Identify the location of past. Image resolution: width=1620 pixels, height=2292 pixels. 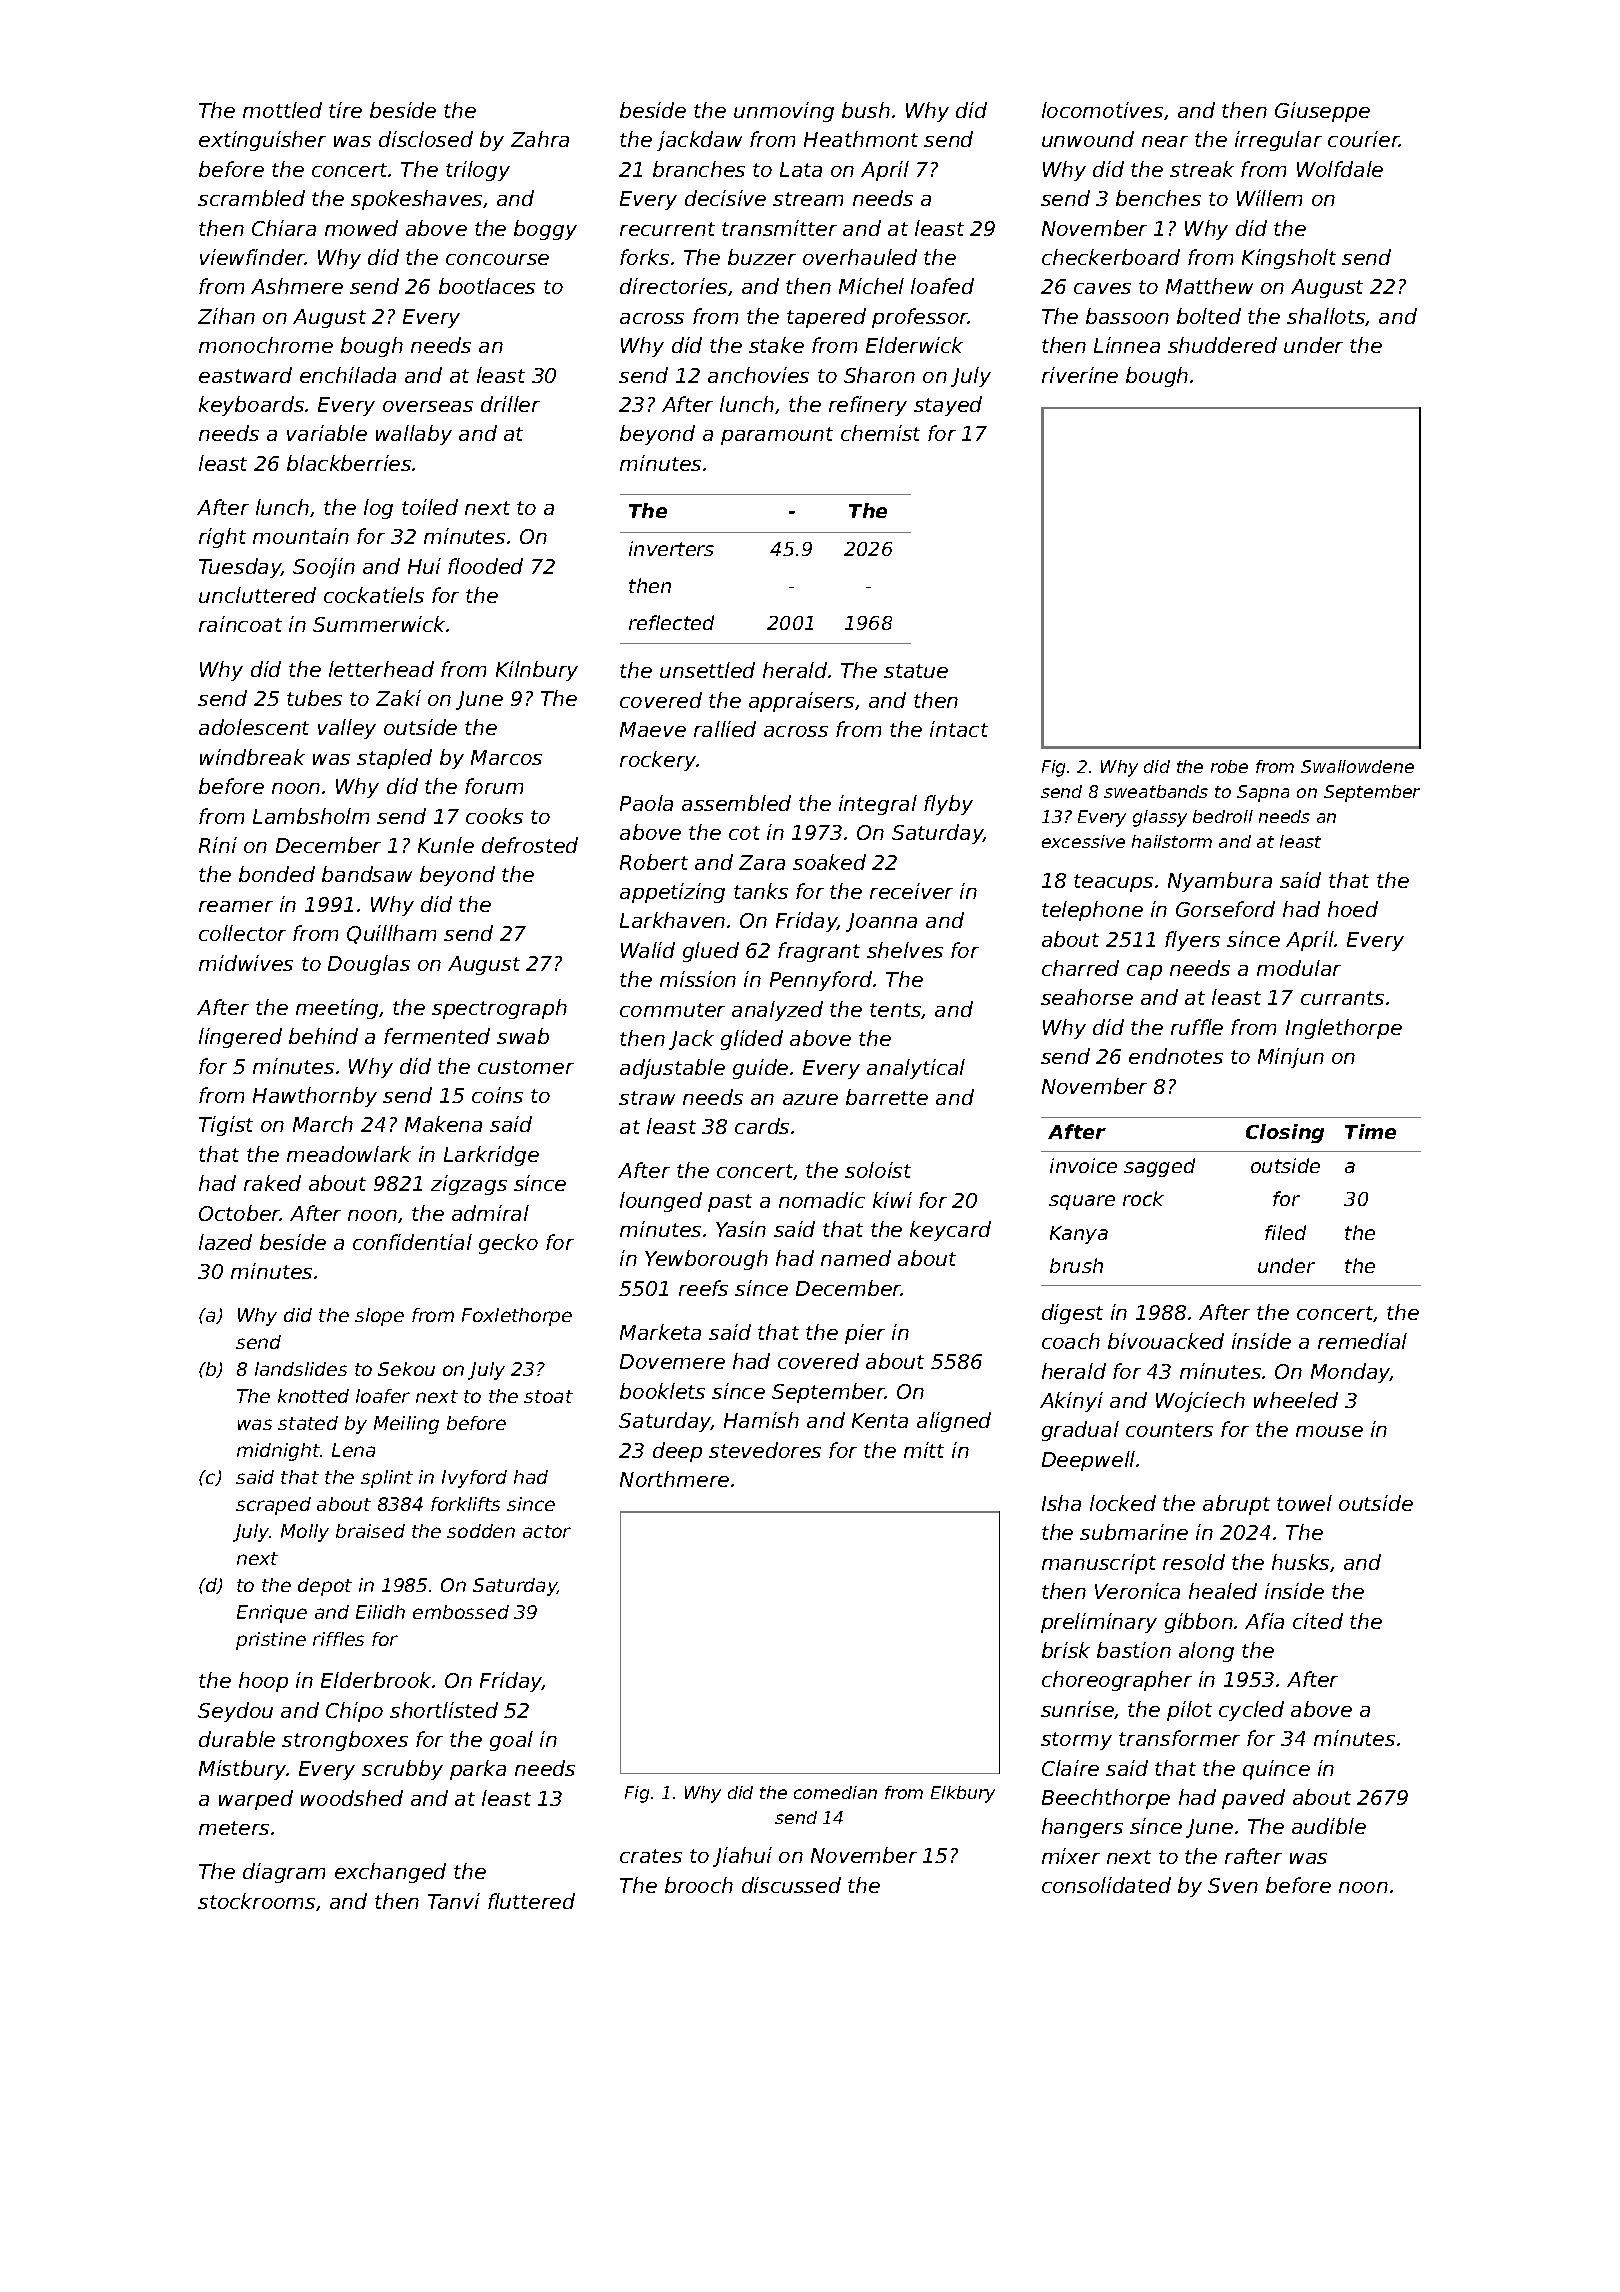
(730, 1203).
